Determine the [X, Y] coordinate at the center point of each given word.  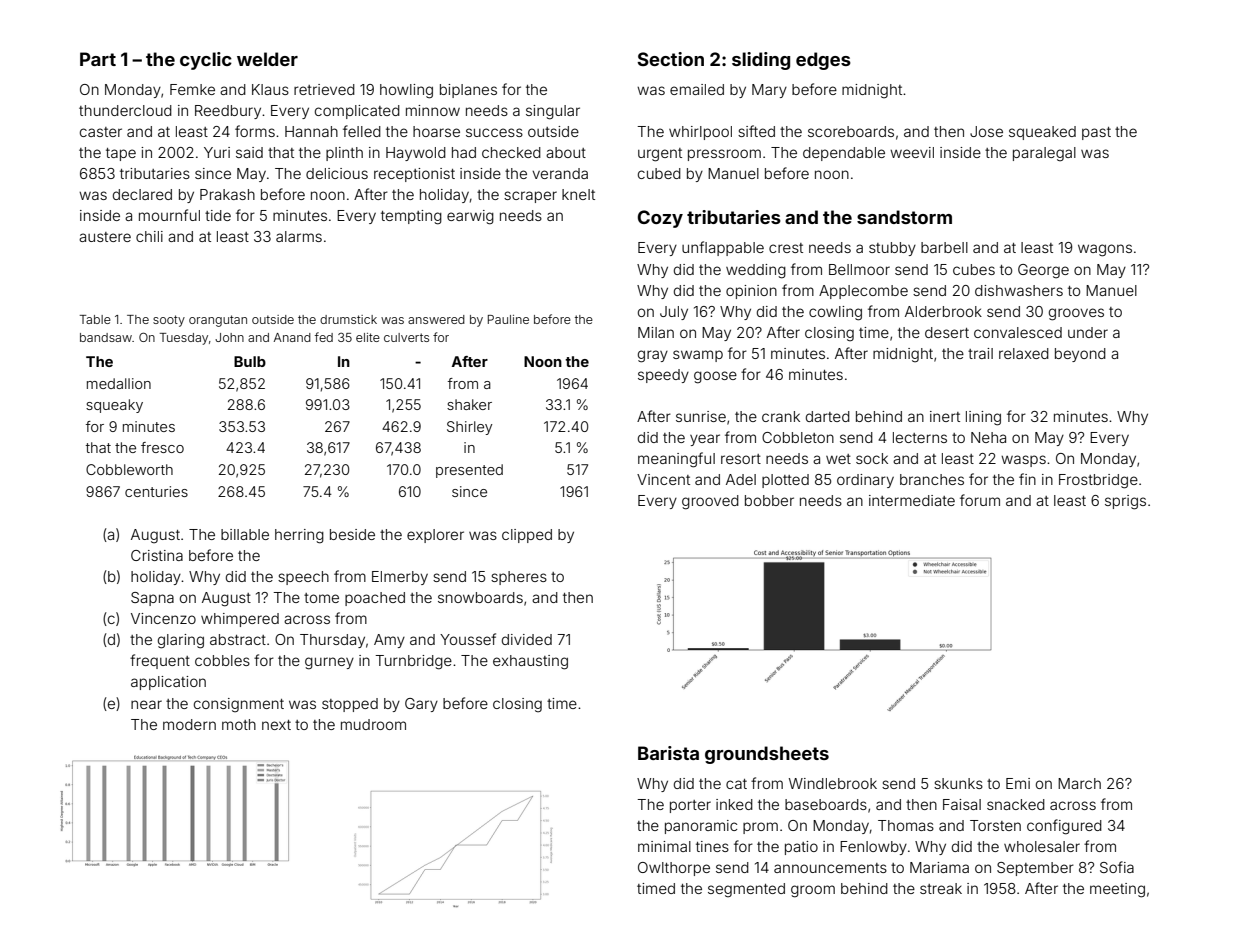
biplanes [468, 91]
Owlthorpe [674, 869]
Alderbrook [943, 311]
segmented [746, 890]
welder [267, 59]
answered [436, 319]
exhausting [530, 662]
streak [941, 888]
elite [368, 337]
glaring [181, 641]
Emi [1018, 783]
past [1096, 133]
